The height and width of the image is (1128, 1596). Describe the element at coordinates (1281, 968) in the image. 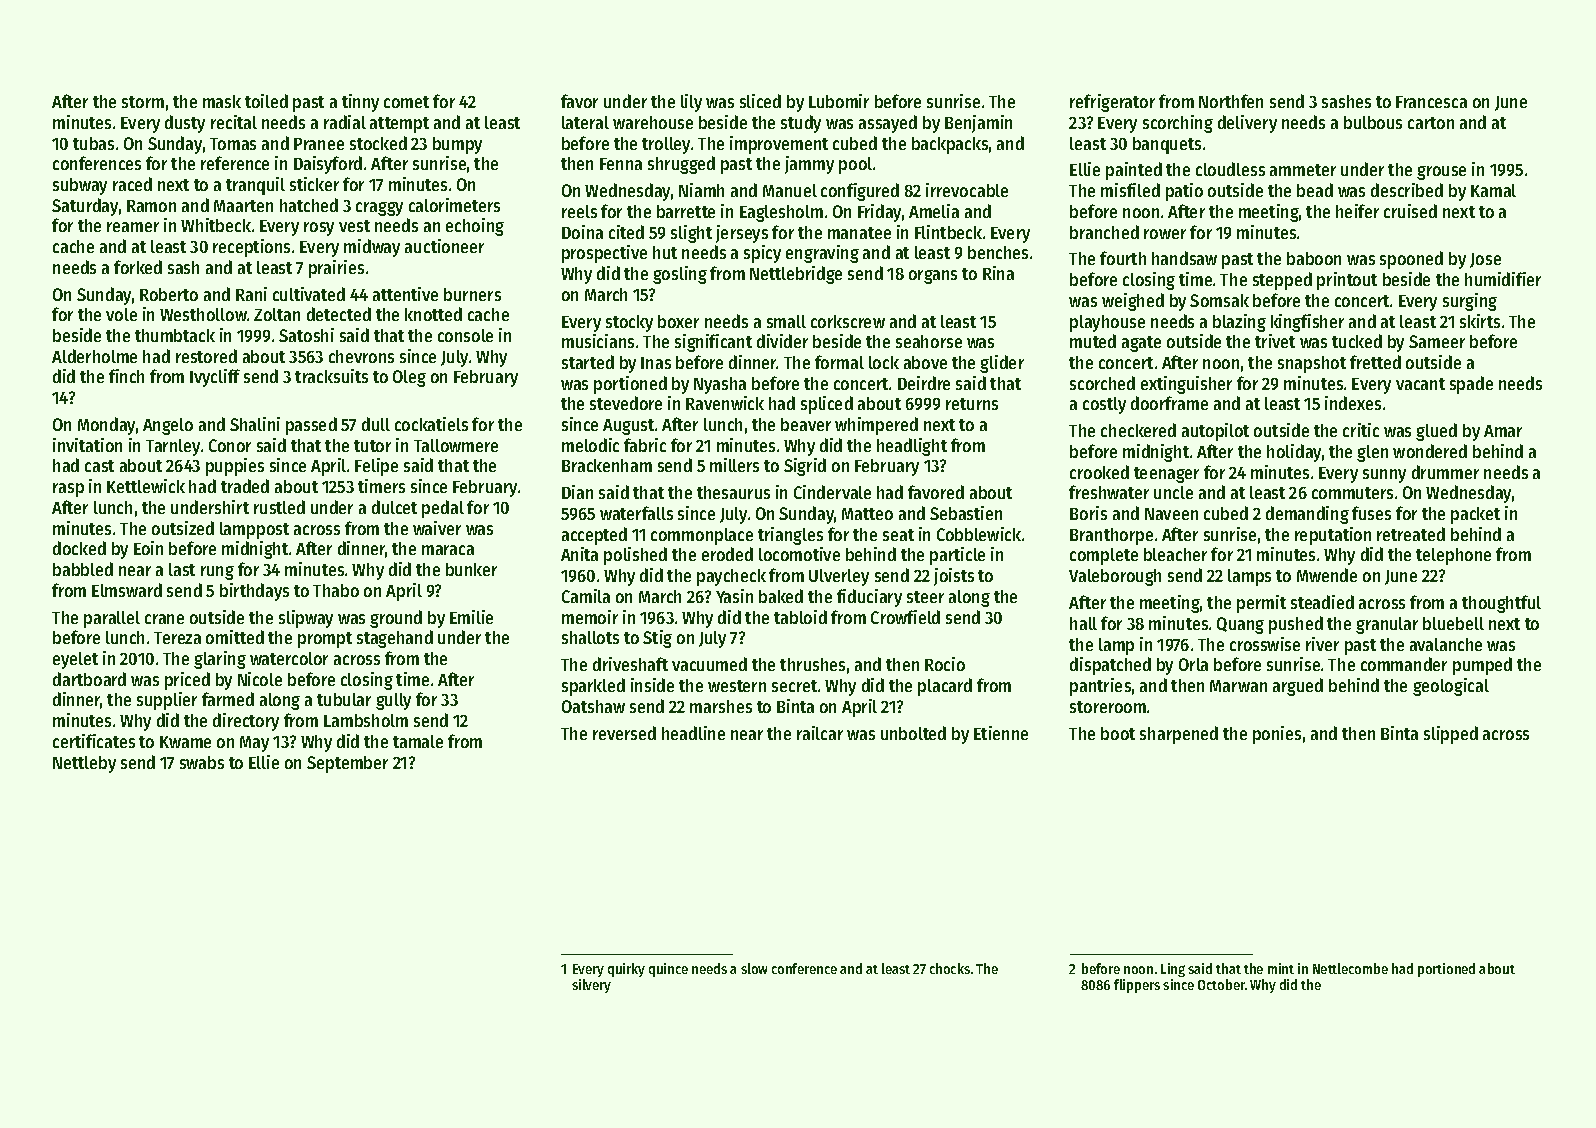

I see `mint` at that location.
